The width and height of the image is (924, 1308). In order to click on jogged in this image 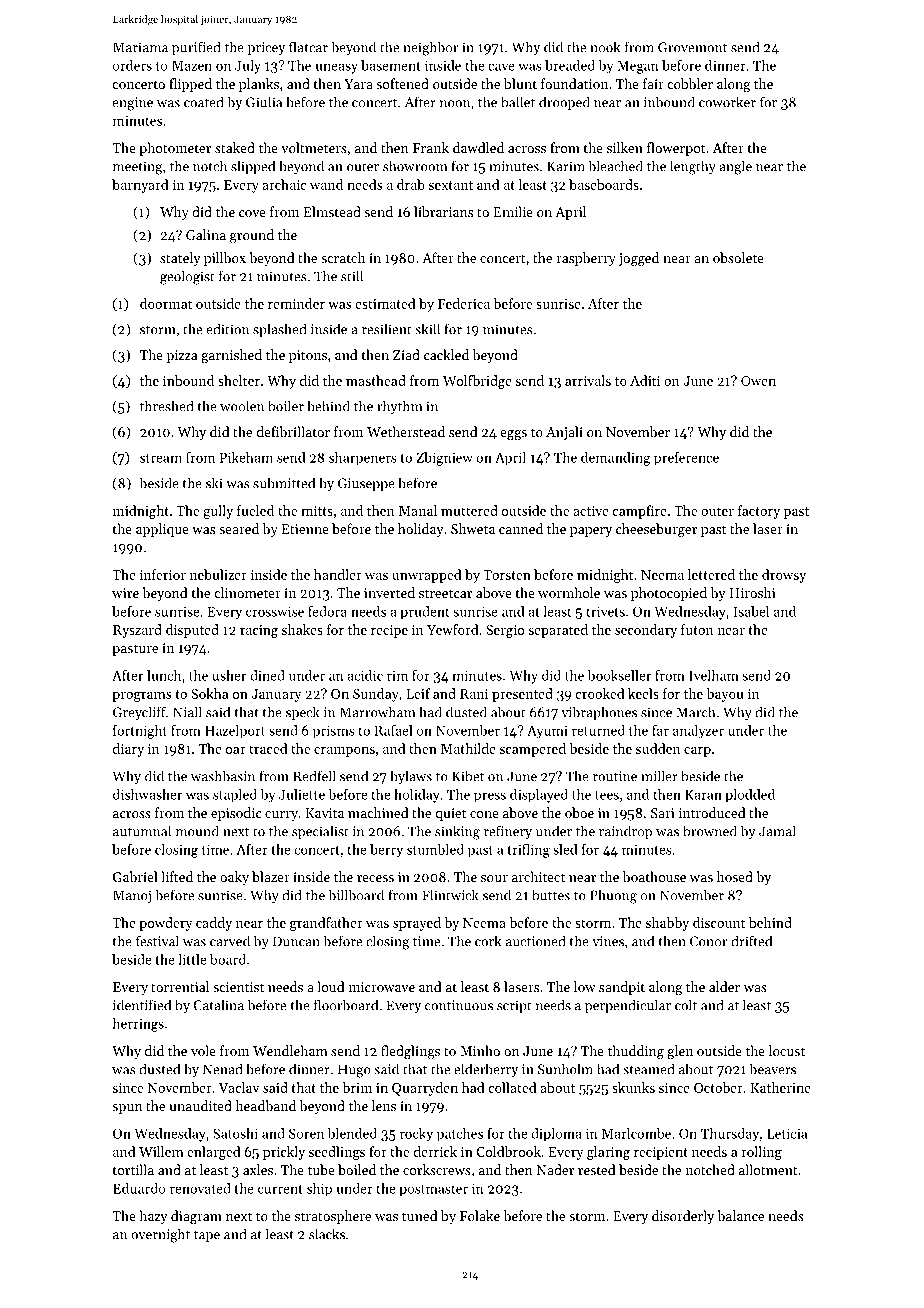, I will do `click(639, 259)`.
